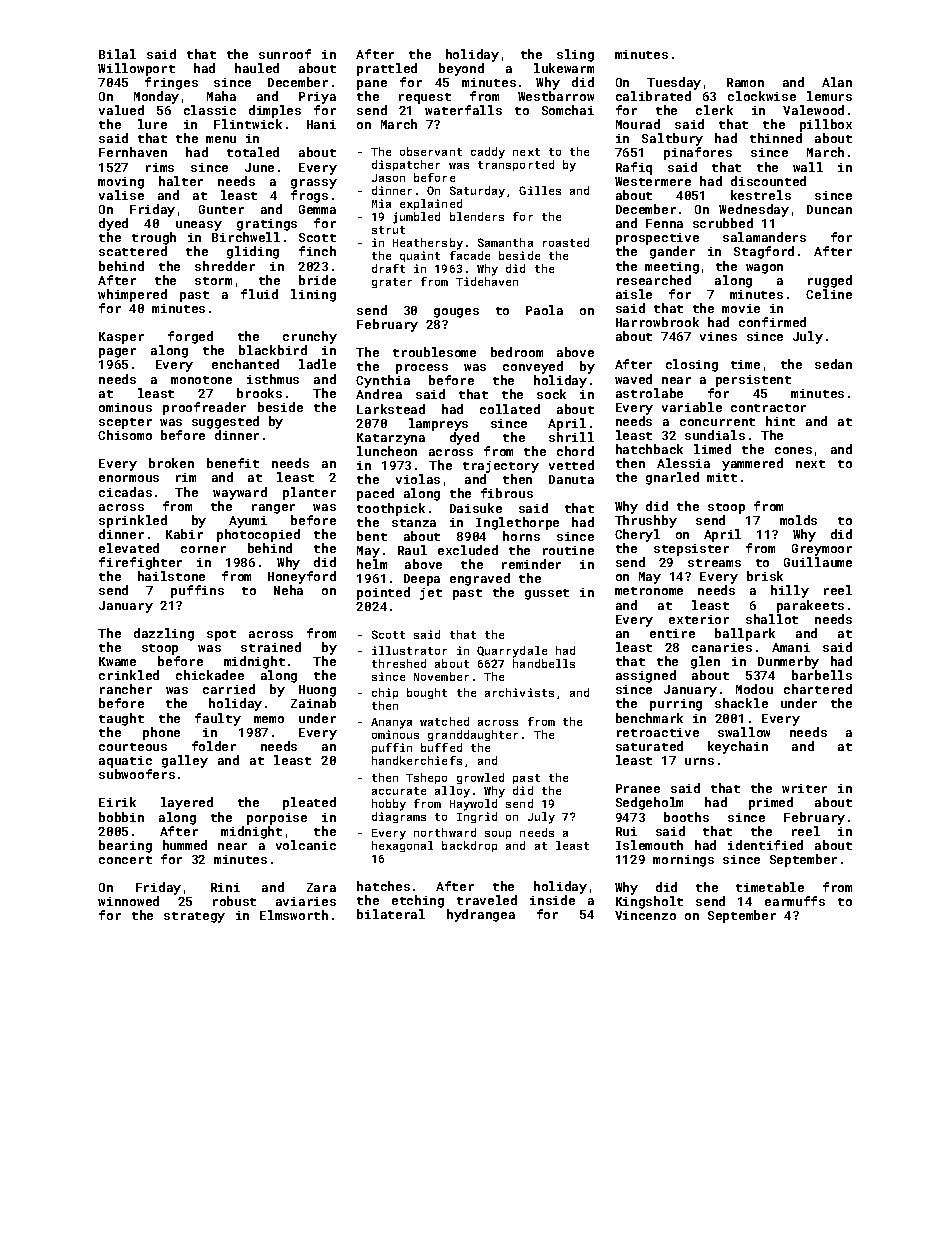 The width and height of the screenshot is (952, 1233). Describe the element at coordinates (285, 54) in the screenshot. I see `sunroof` at that location.
